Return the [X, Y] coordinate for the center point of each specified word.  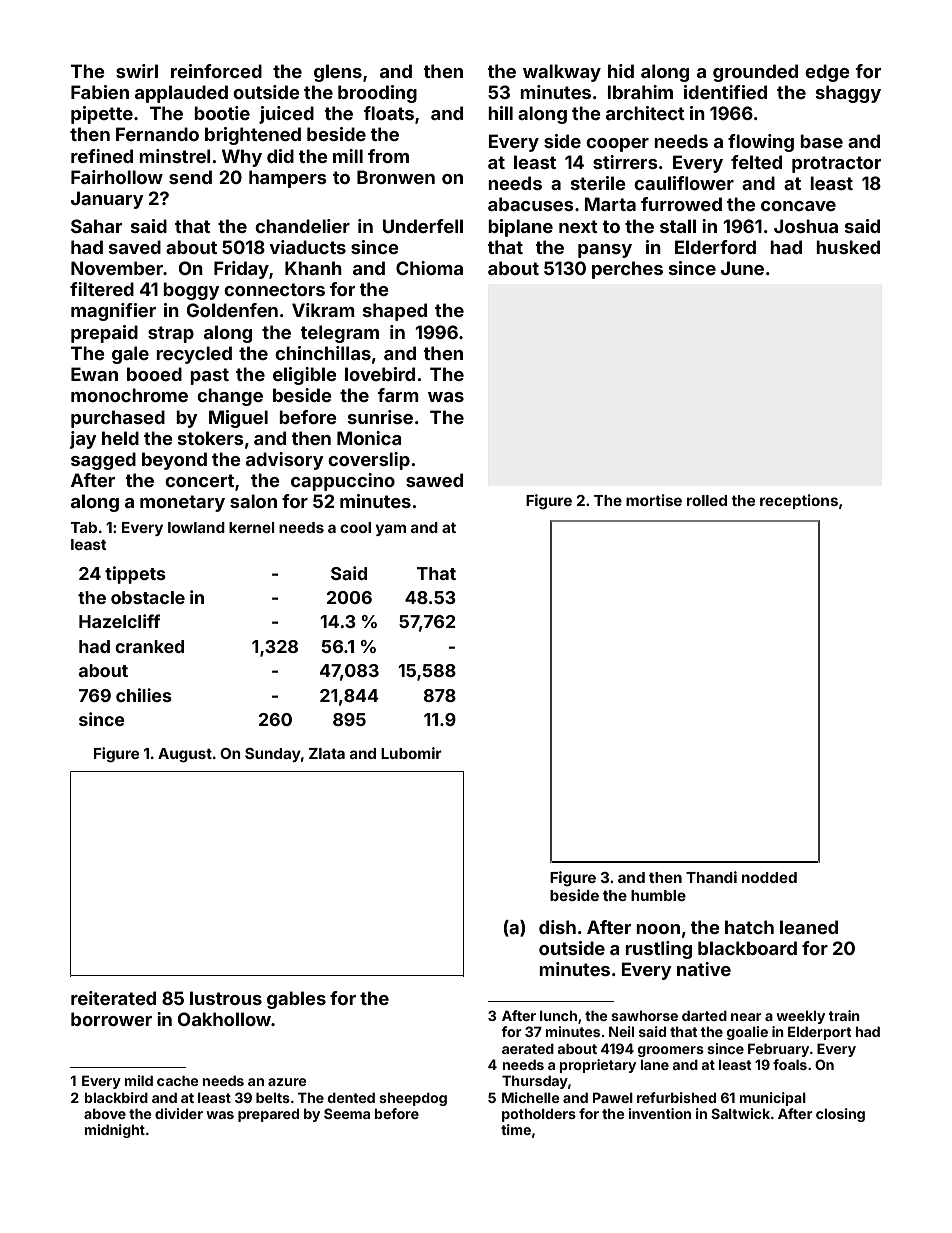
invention [660, 1113]
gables [296, 1000]
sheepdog [413, 1099]
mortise [654, 500]
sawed [434, 480]
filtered [102, 289]
